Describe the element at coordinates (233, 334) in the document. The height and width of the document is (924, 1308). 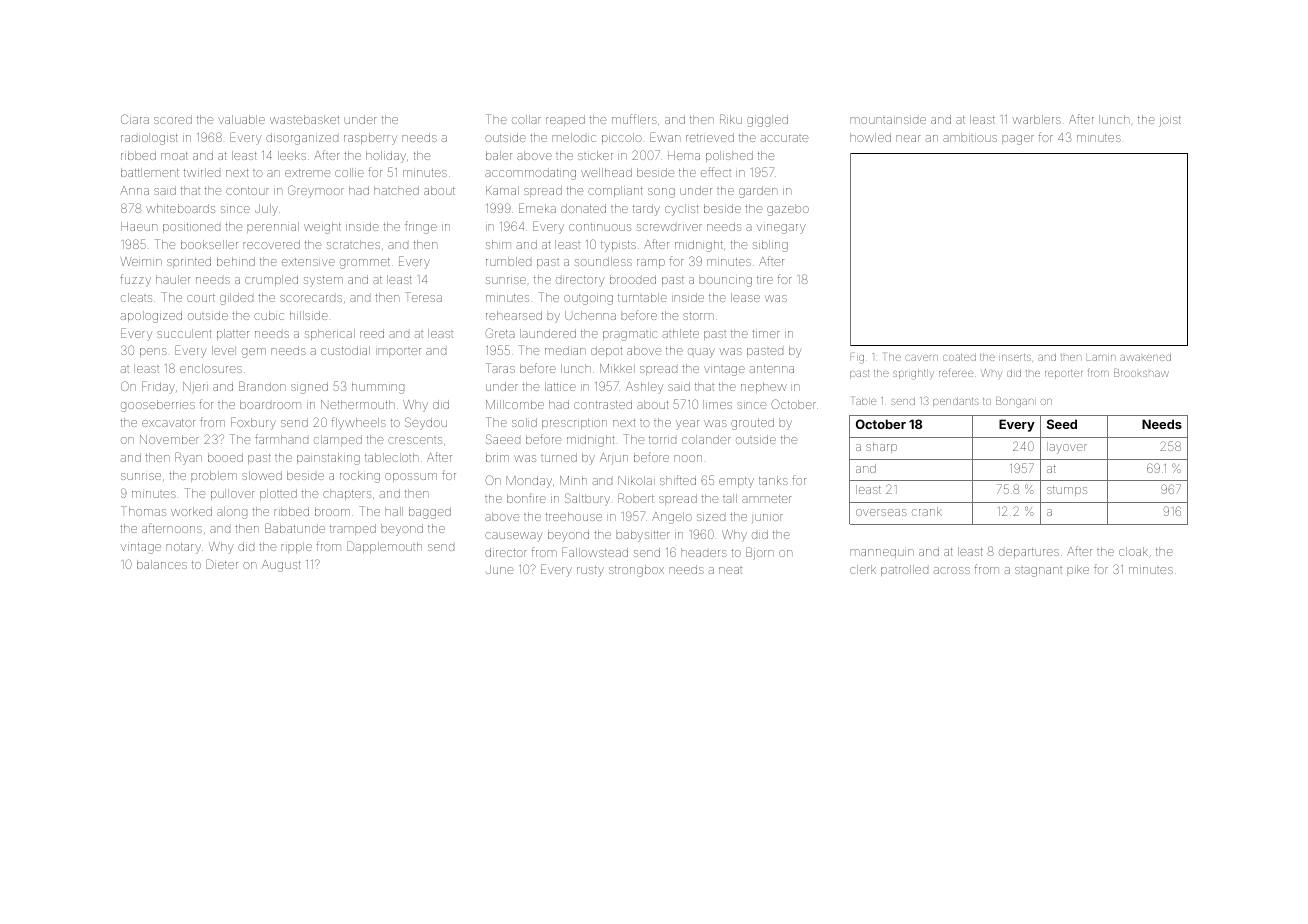
I see `platter` at that location.
